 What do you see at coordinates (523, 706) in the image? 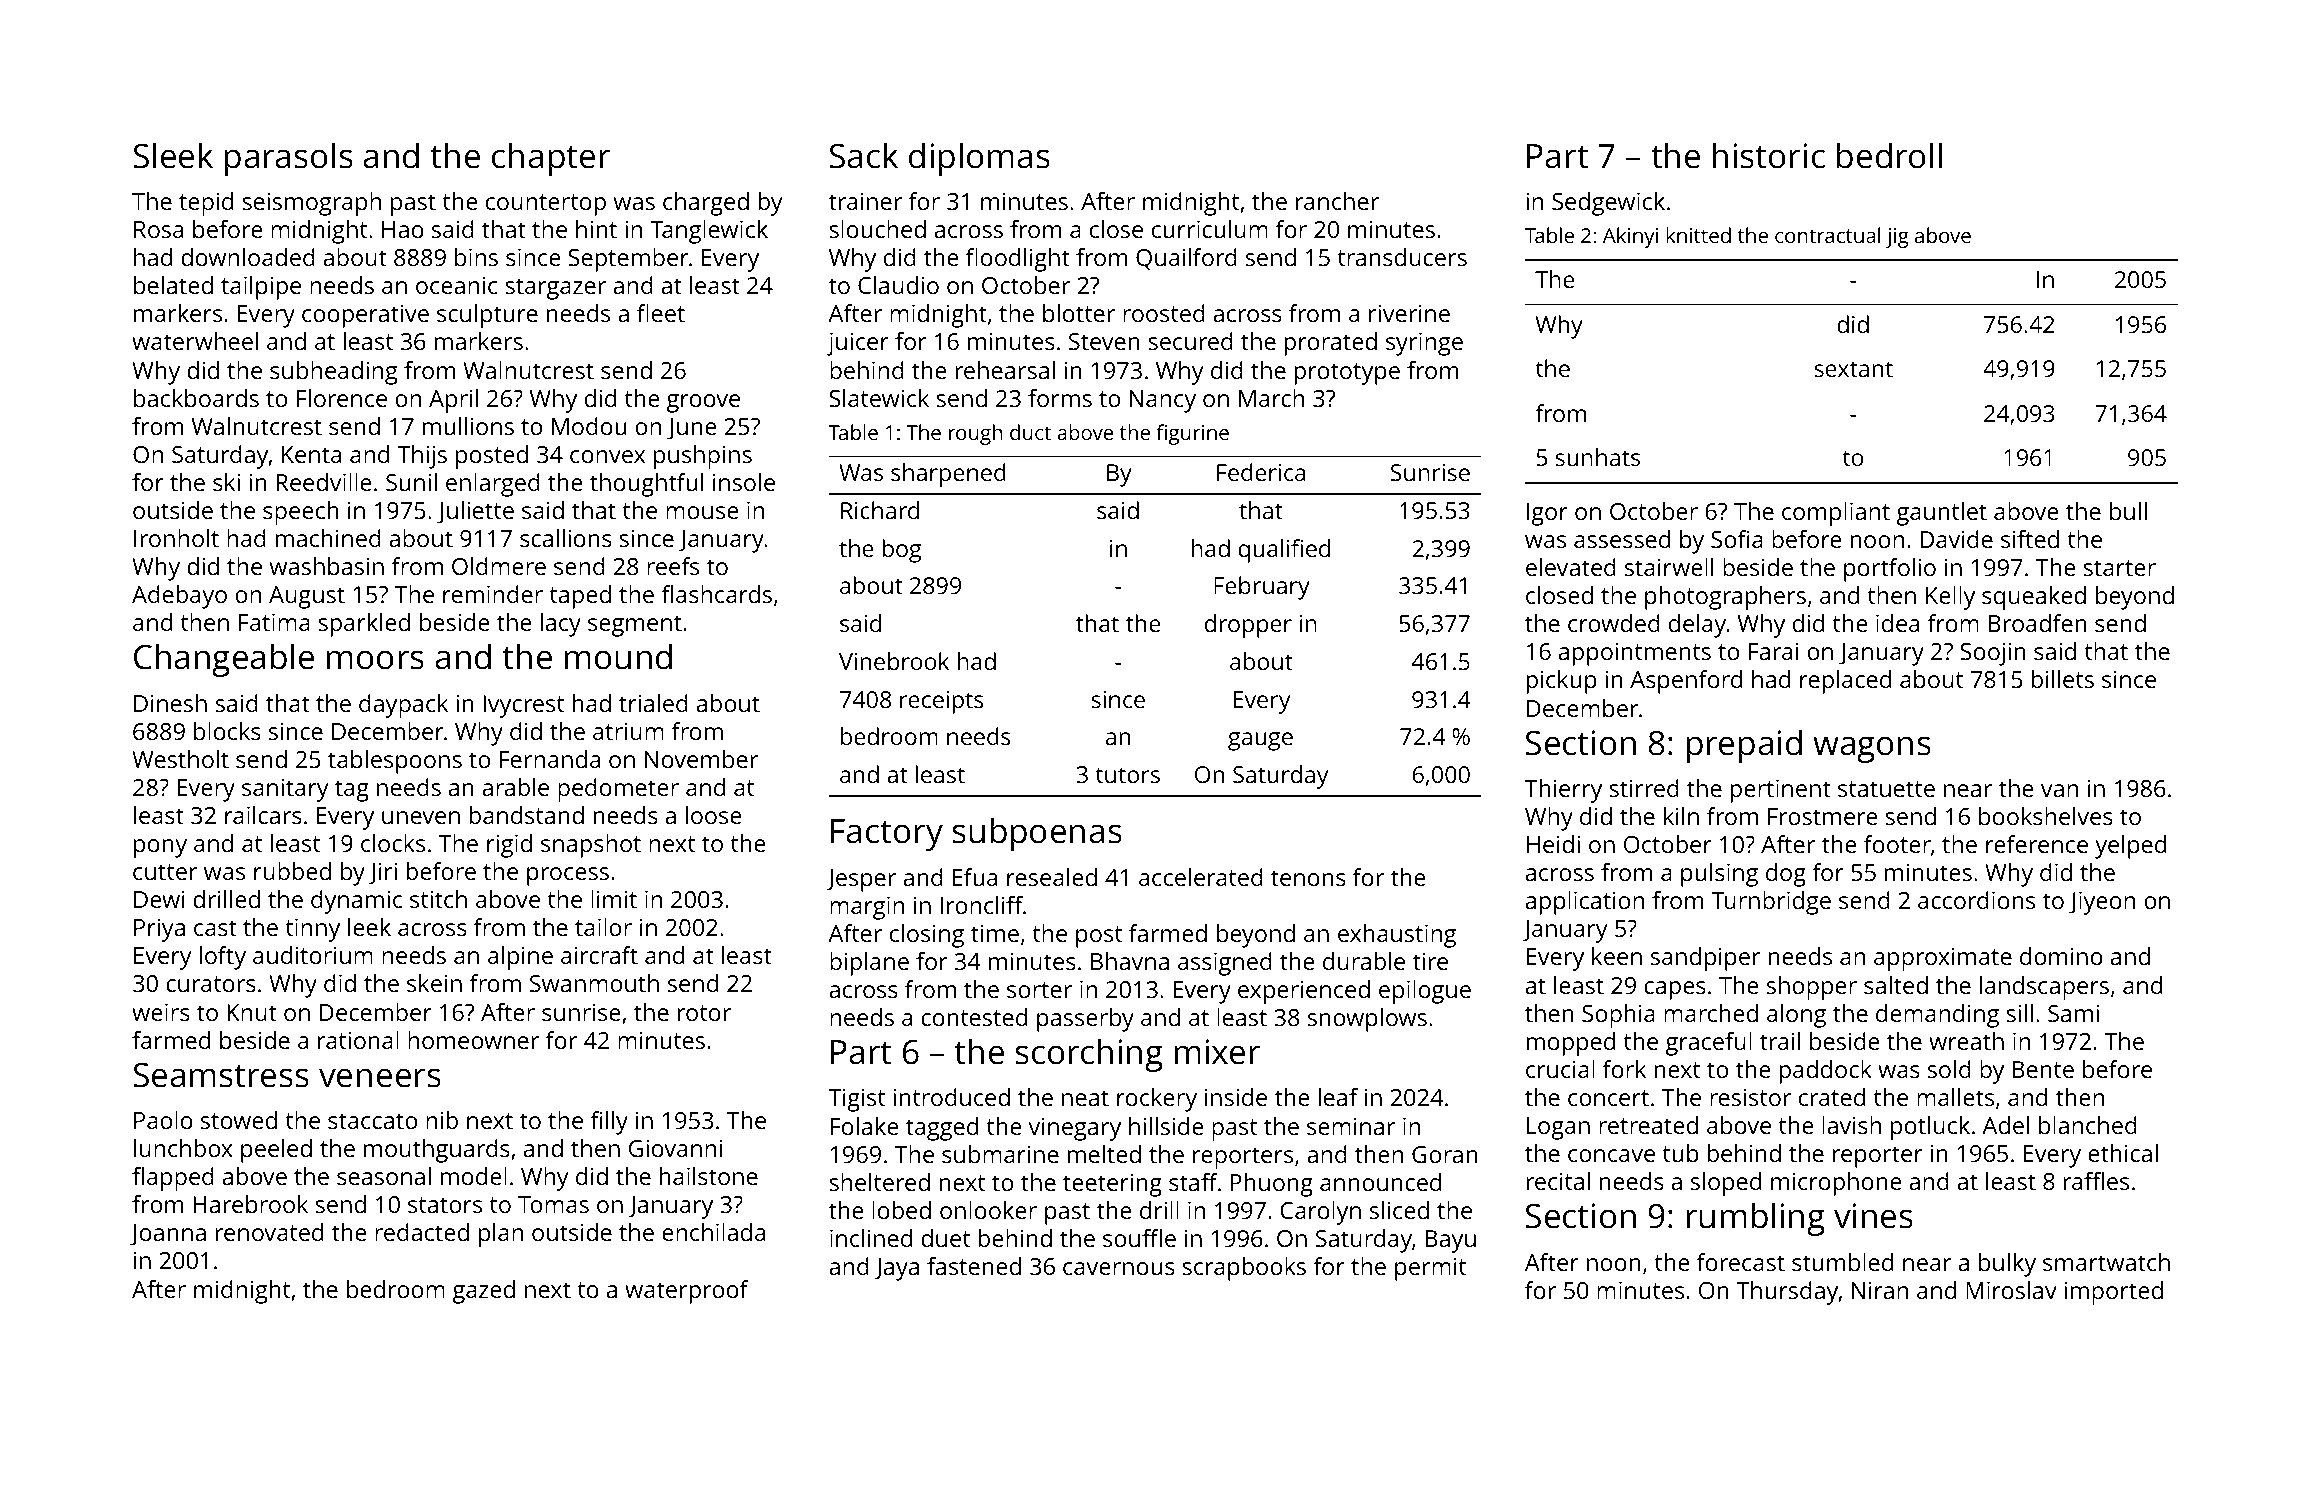
I see `Ivycrest` at bounding box center [523, 706].
